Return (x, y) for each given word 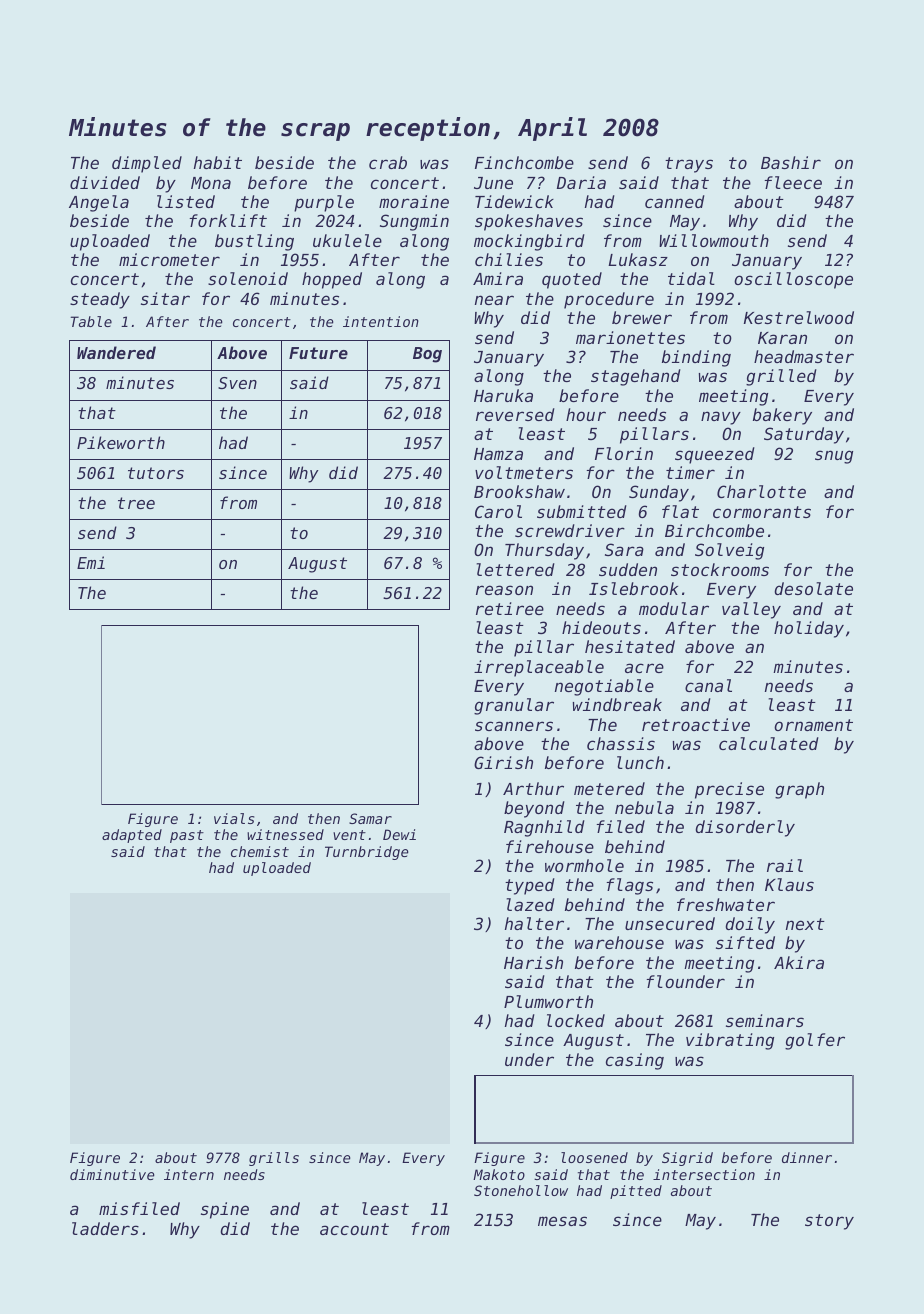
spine (225, 1210)
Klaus (789, 884)
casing (635, 1061)
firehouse (550, 846)
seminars (765, 1020)
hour (586, 414)
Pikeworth (121, 442)
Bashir (791, 162)
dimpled (147, 164)
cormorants (762, 512)
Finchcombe (524, 162)
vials (234, 818)
